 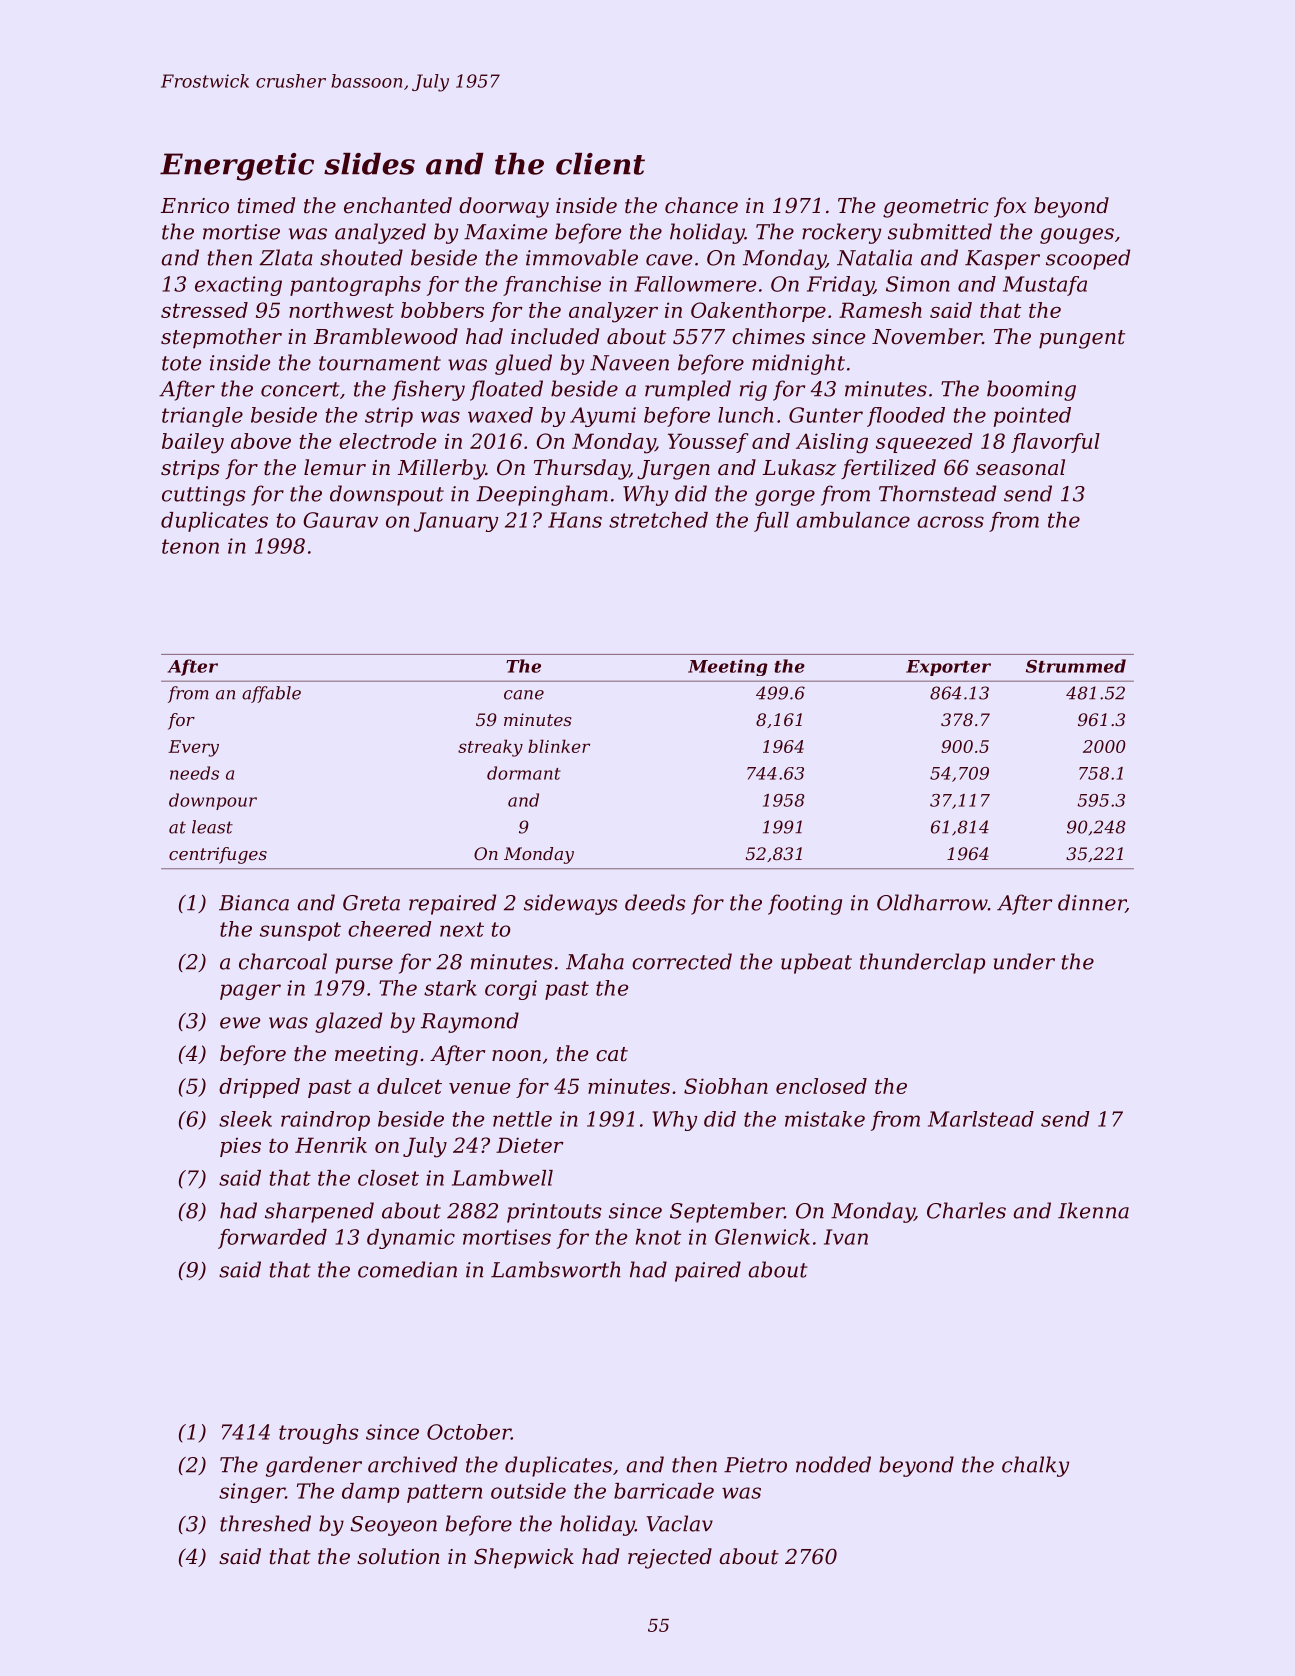 What do you see at coordinates (726, 1086) in the screenshot?
I see `Siobhan` at bounding box center [726, 1086].
